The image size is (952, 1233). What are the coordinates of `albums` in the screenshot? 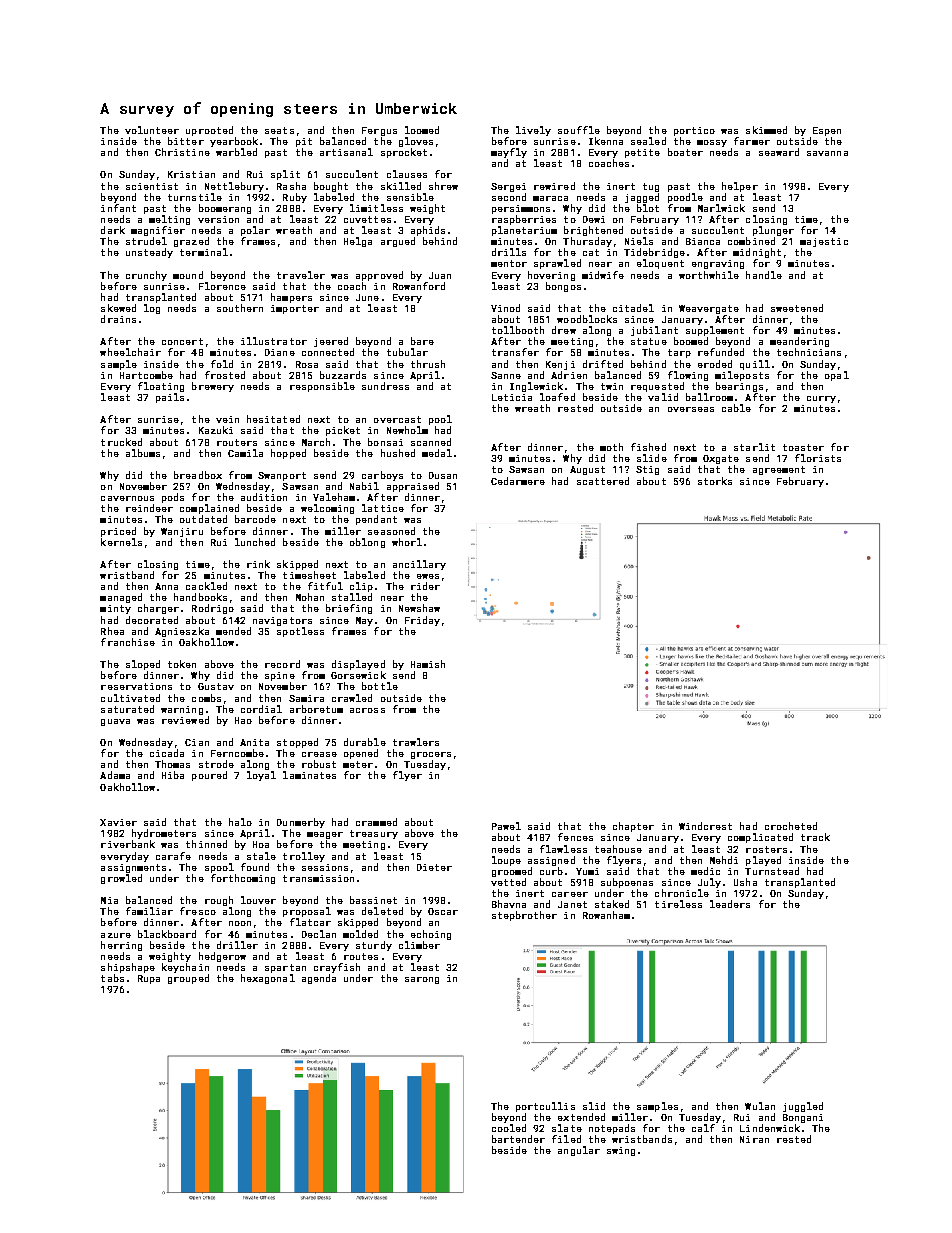 It's located at (143, 453).
